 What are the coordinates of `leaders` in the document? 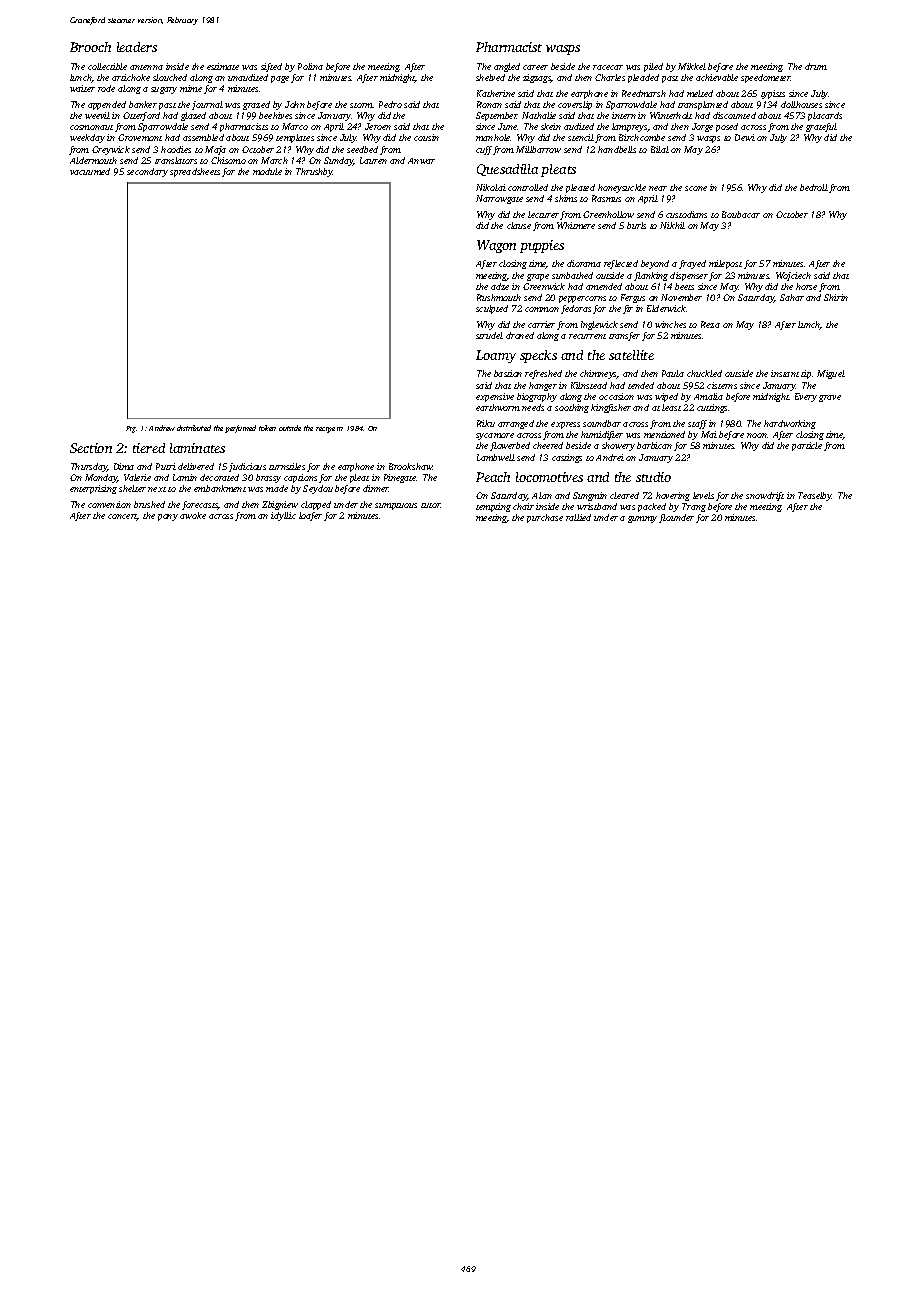 It's located at (137, 47).
